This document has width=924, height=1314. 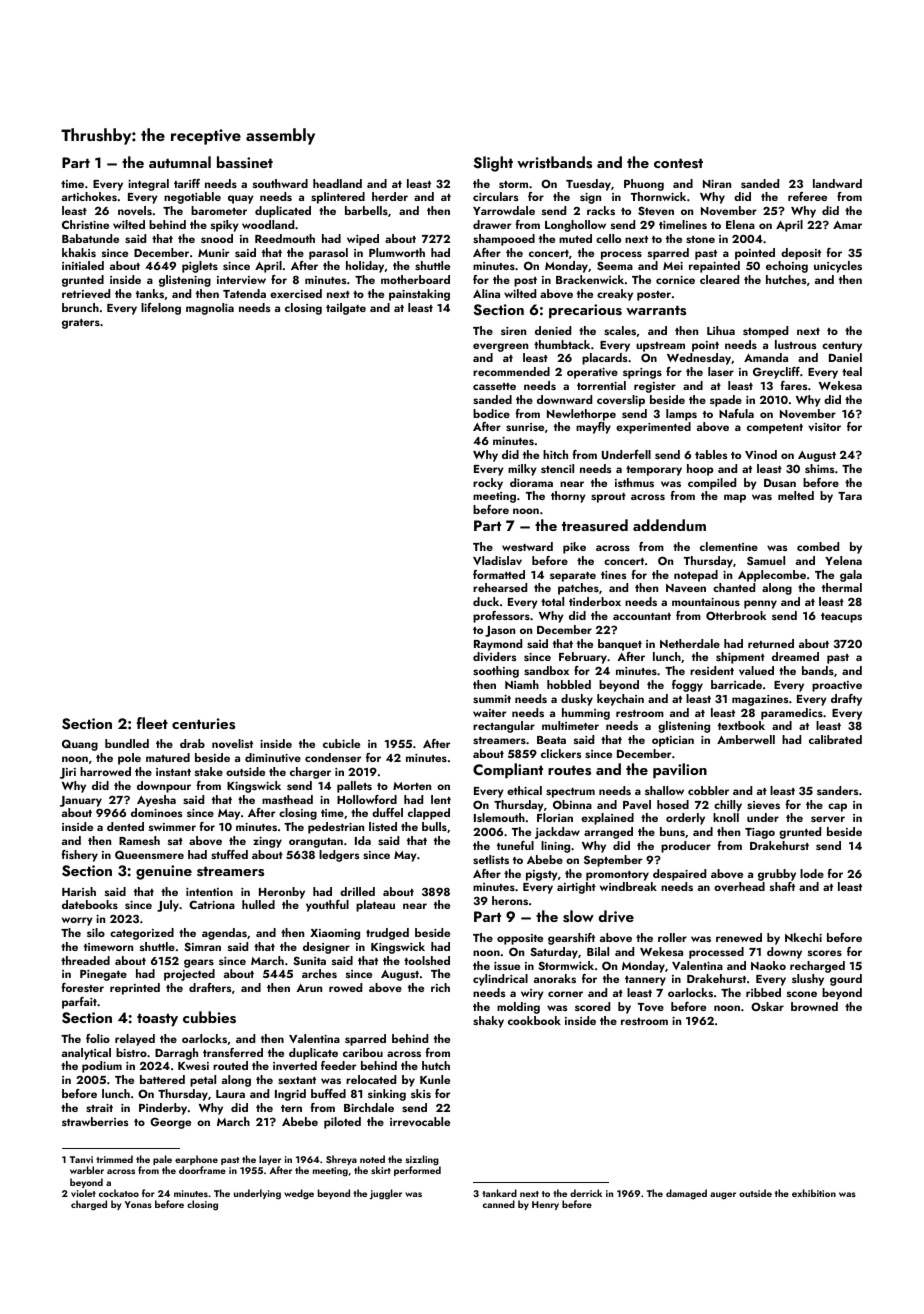 I want to click on Slight, so click(x=493, y=164).
